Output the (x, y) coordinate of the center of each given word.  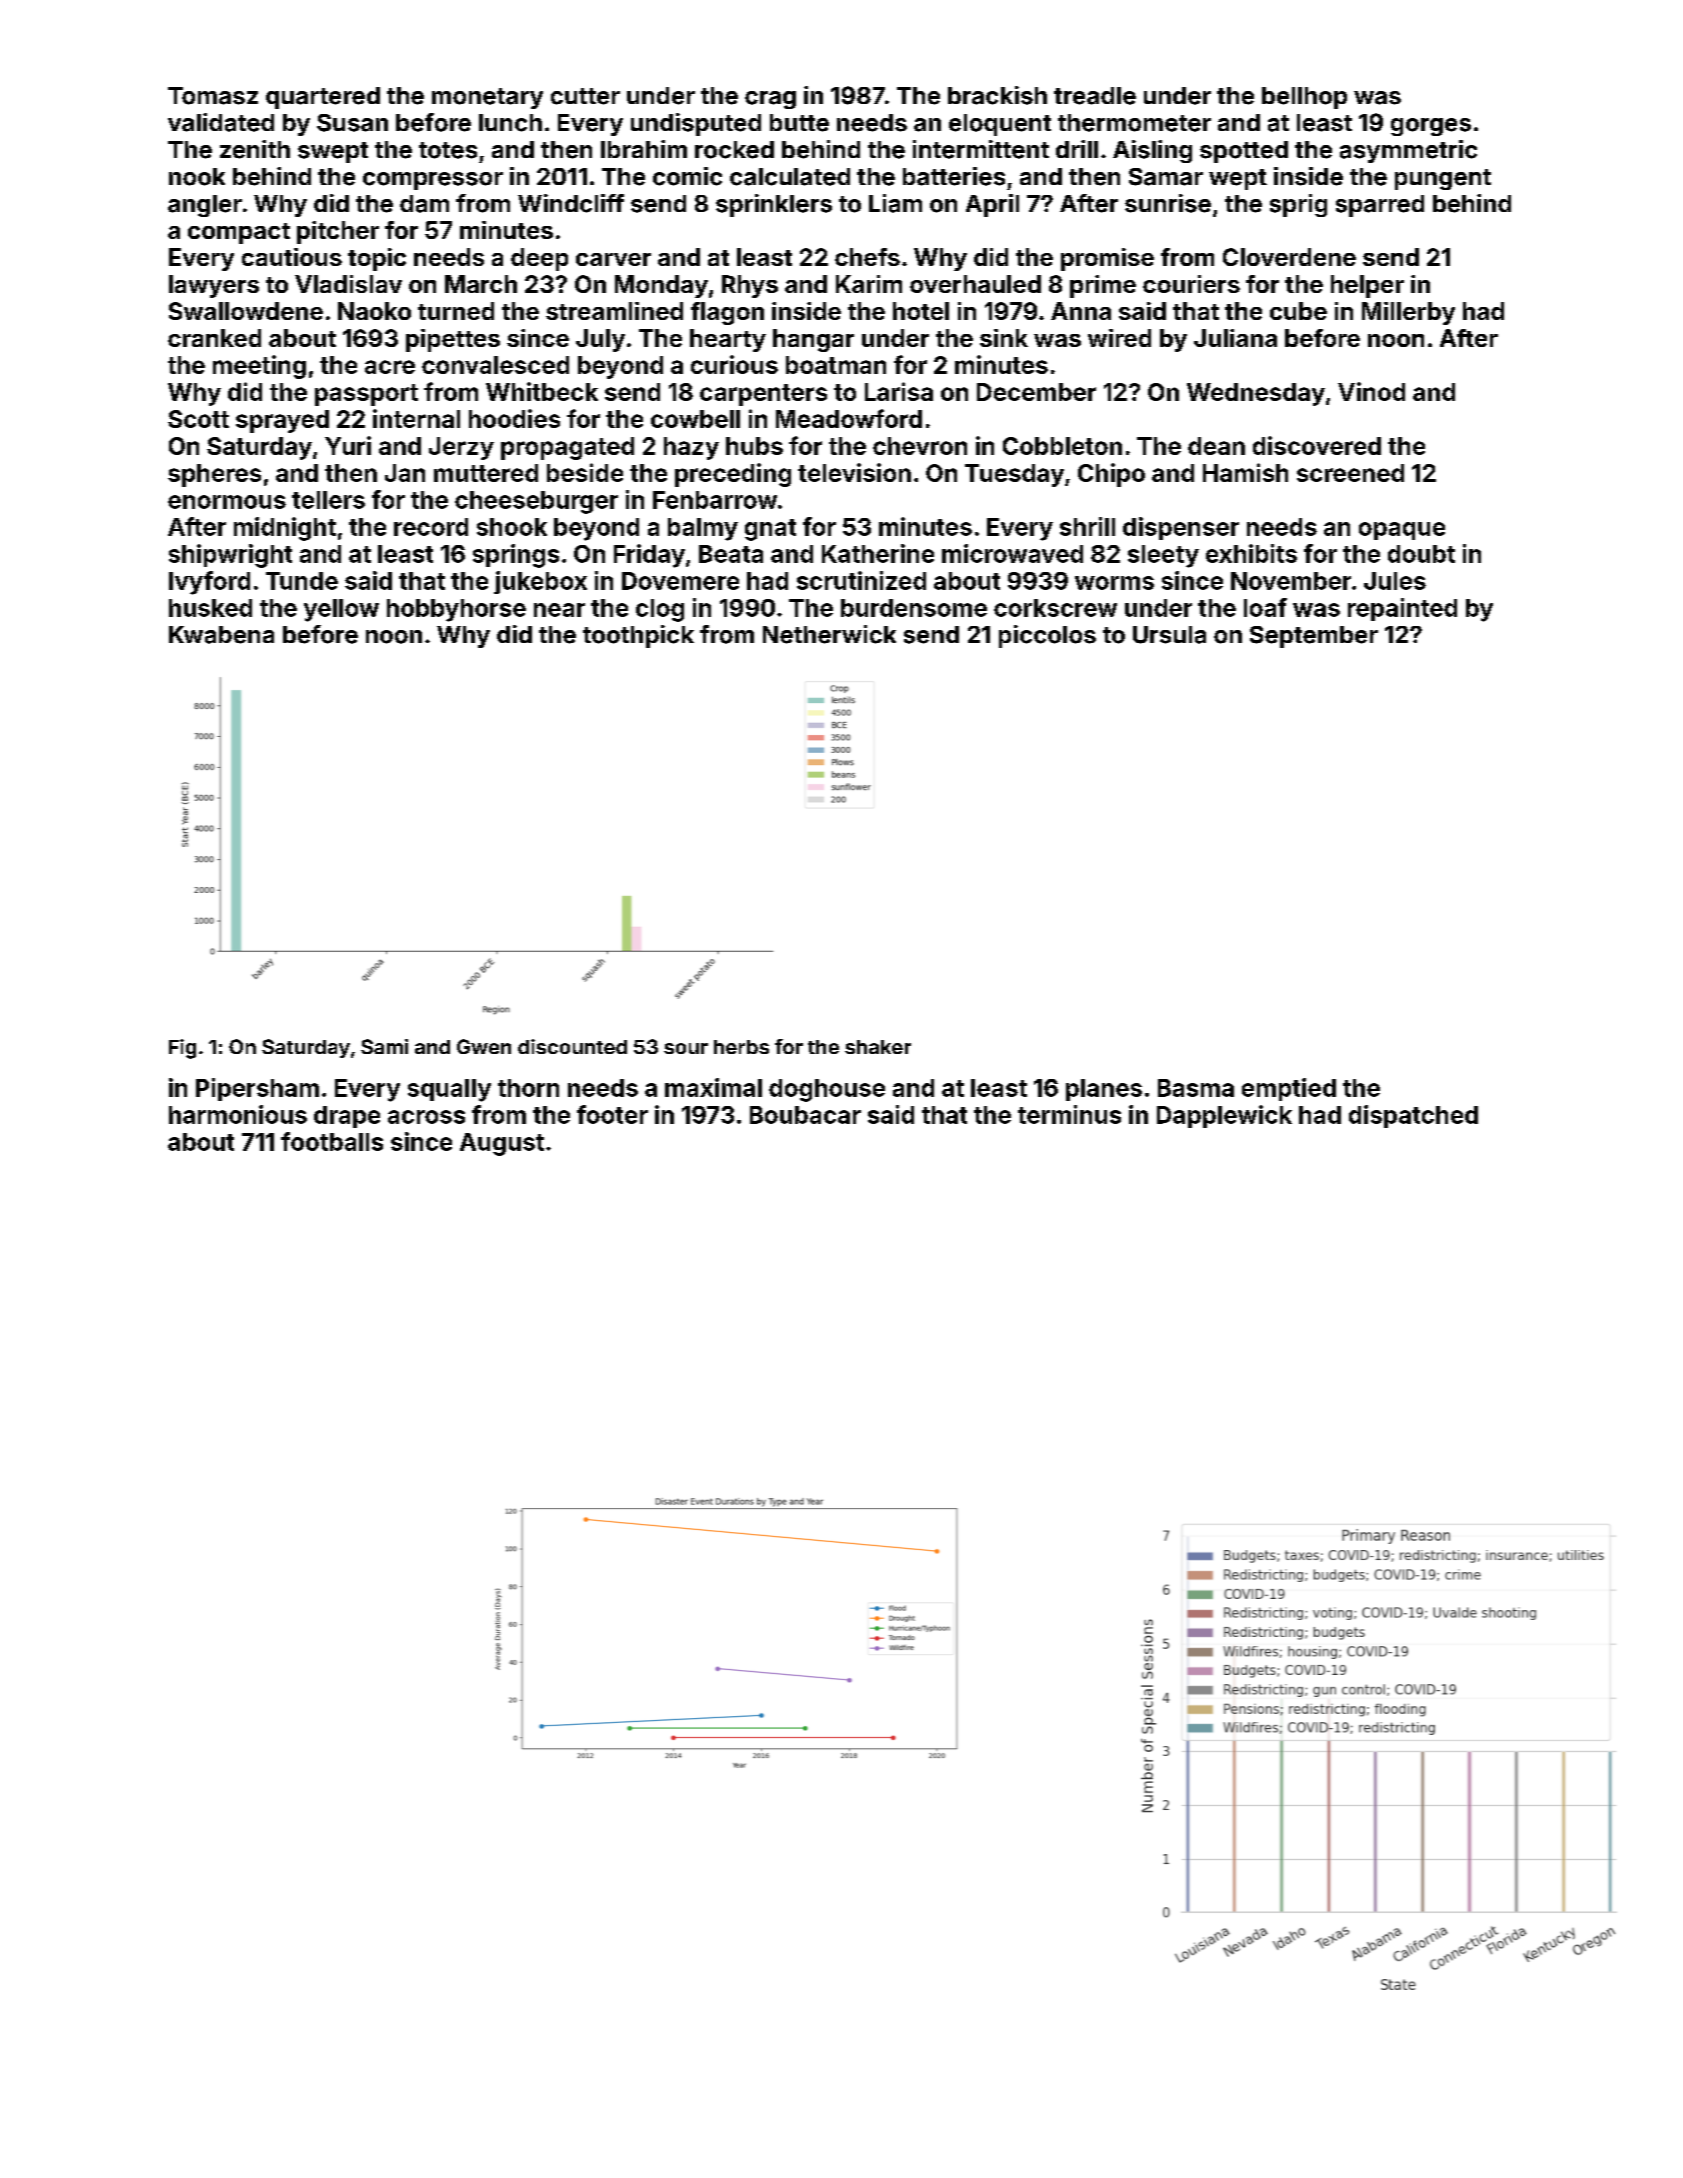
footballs (332, 1141)
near (559, 610)
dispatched (1413, 1116)
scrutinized (861, 580)
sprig (1298, 205)
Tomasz (213, 96)
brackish (997, 95)
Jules (1395, 581)
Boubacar (805, 1115)
